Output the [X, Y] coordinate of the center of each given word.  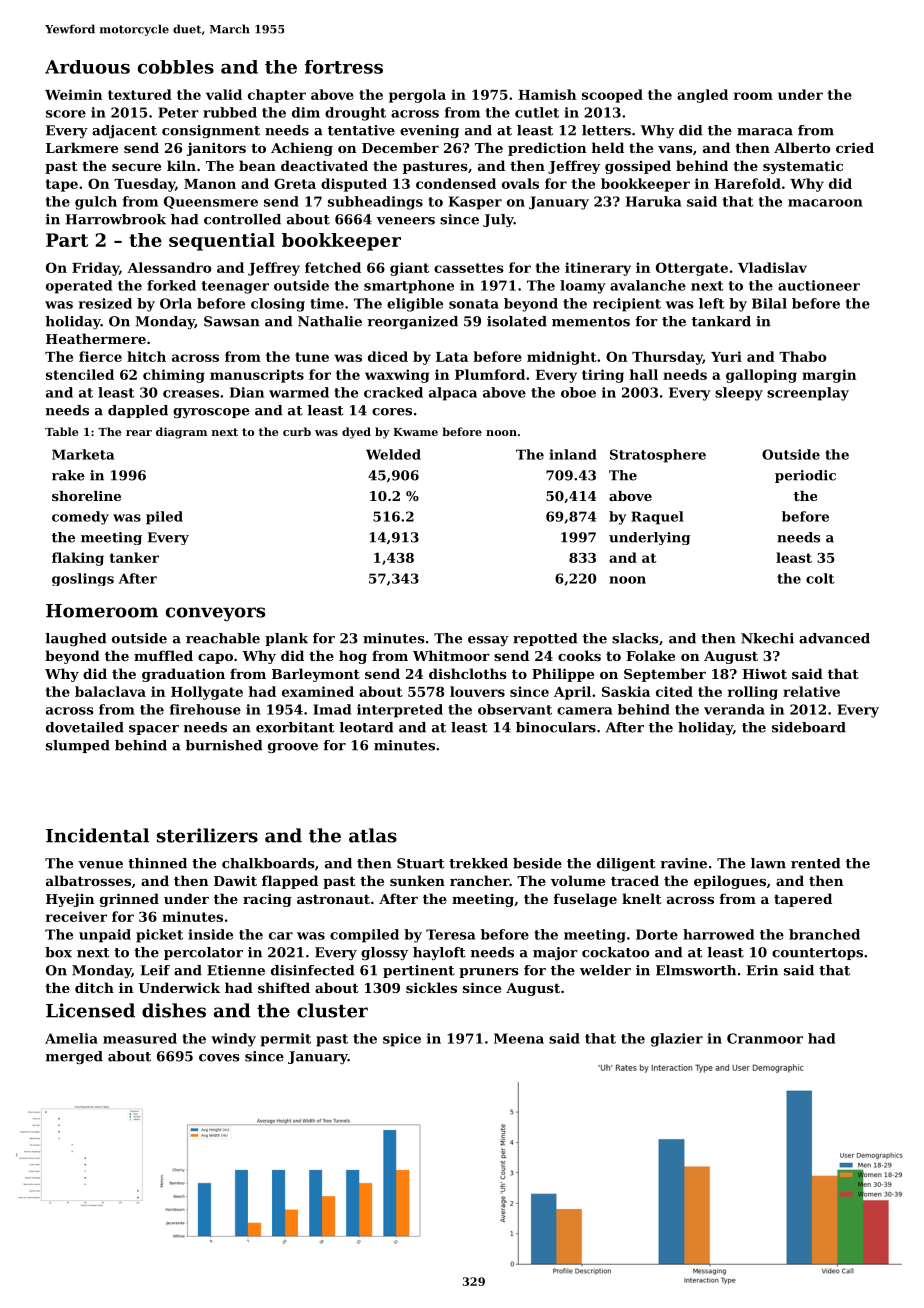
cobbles [176, 67]
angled [702, 96]
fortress [344, 67]
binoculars [556, 727]
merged [74, 1057]
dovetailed [85, 727]
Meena [519, 1038]
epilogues [730, 882]
